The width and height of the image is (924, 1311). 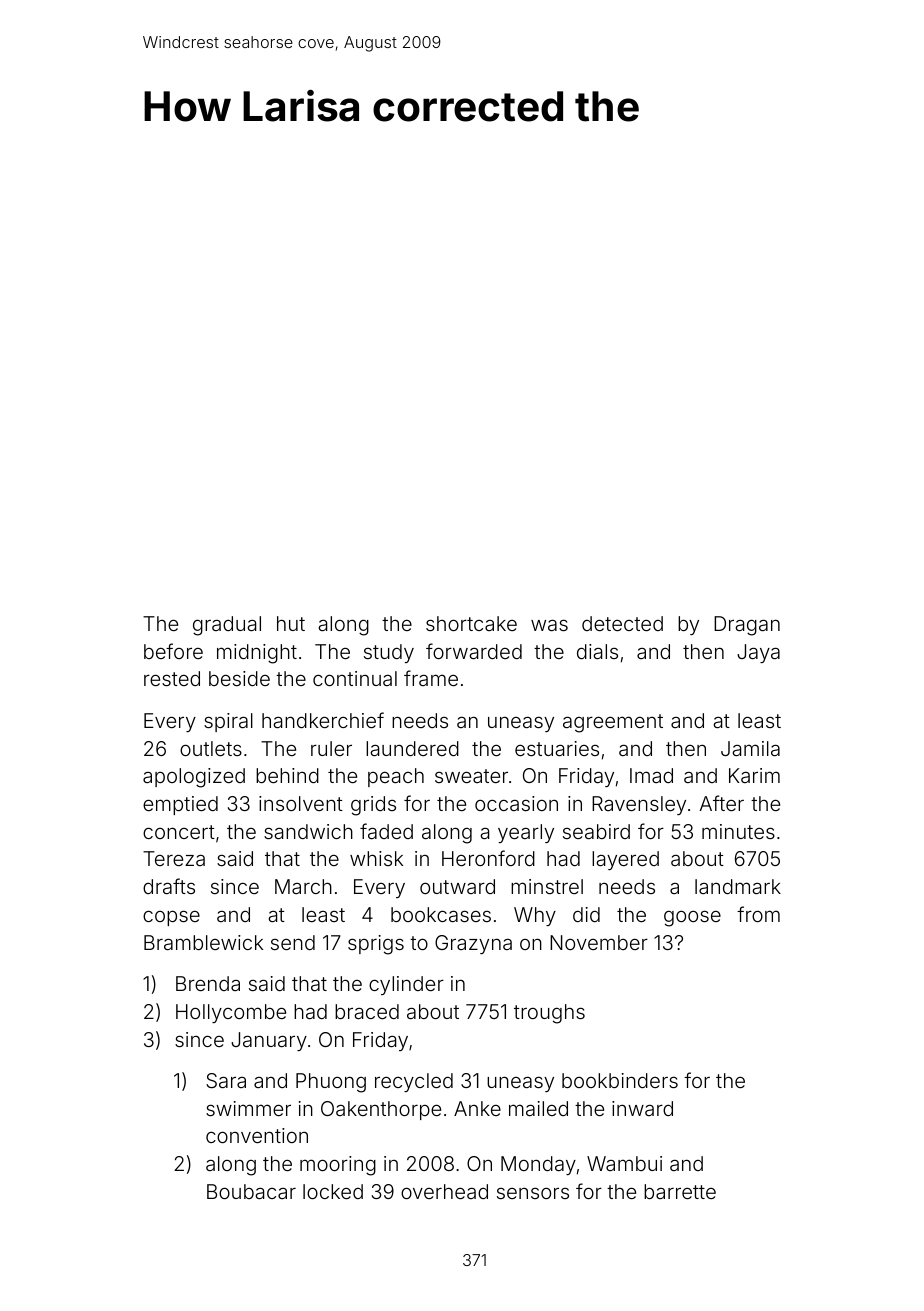 I want to click on Boubacar, so click(x=251, y=1191).
